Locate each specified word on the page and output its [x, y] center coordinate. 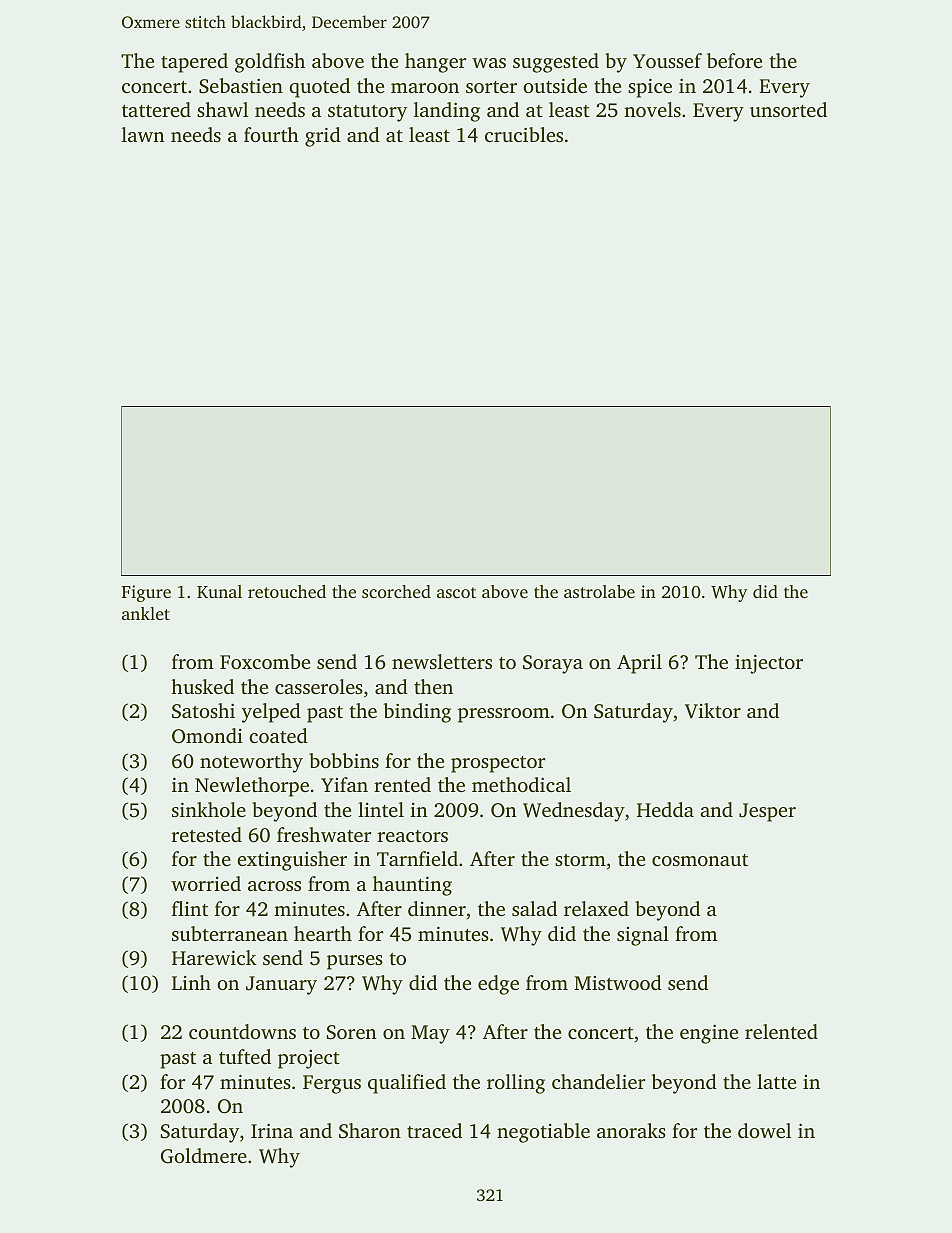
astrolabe [599, 591]
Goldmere [204, 1156]
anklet [146, 613]
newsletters [442, 661]
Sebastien [241, 86]
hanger [435, 63]
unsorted [788, 109]
